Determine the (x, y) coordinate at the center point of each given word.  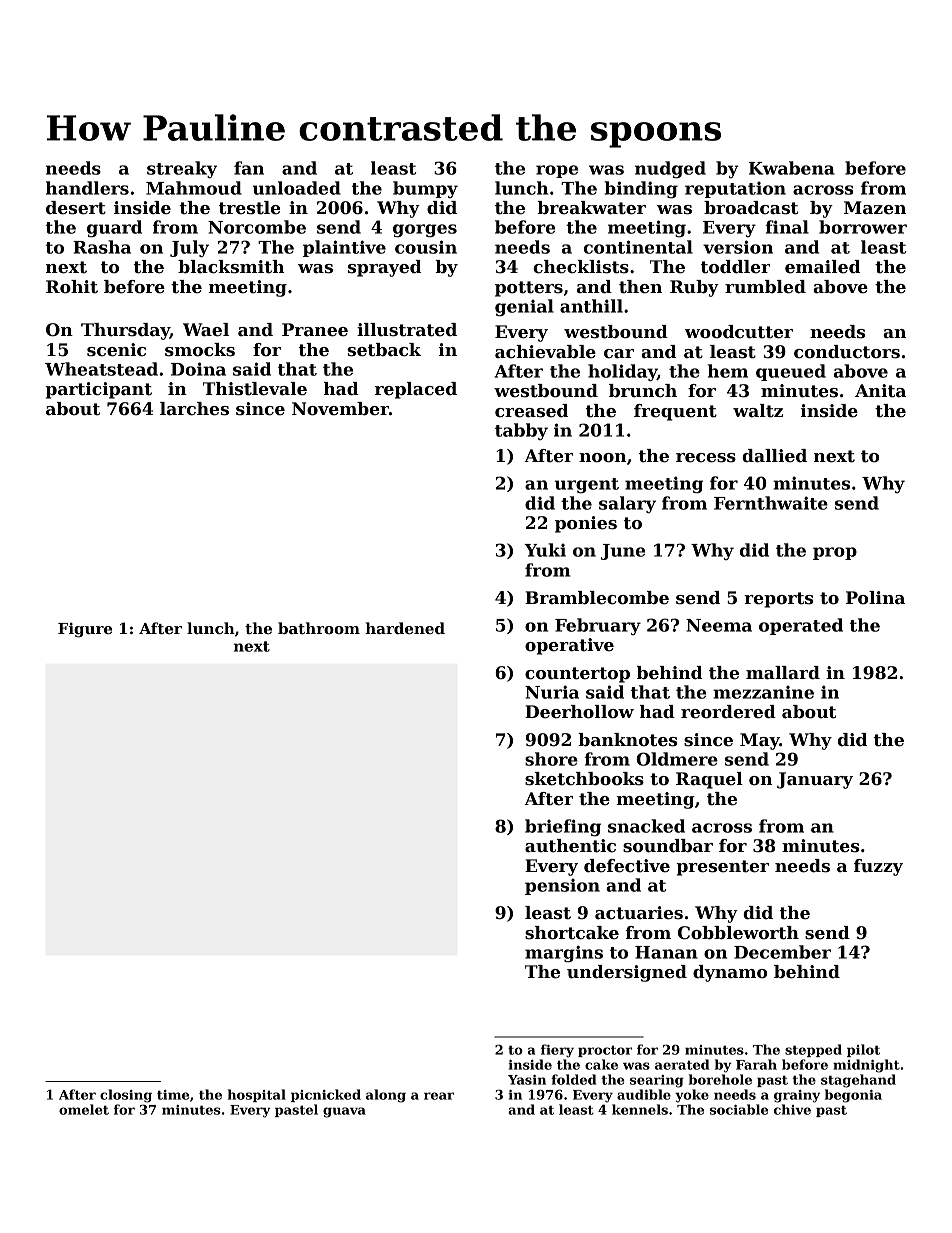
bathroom (319, 628)
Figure (85, 630)
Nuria (552, 692)
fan (249, 168)
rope (557, 171)
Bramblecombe (597, 598)
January (815, 780)
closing (126, 1096)
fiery (557, 1051)
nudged (670, 170)
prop (835, 553)
